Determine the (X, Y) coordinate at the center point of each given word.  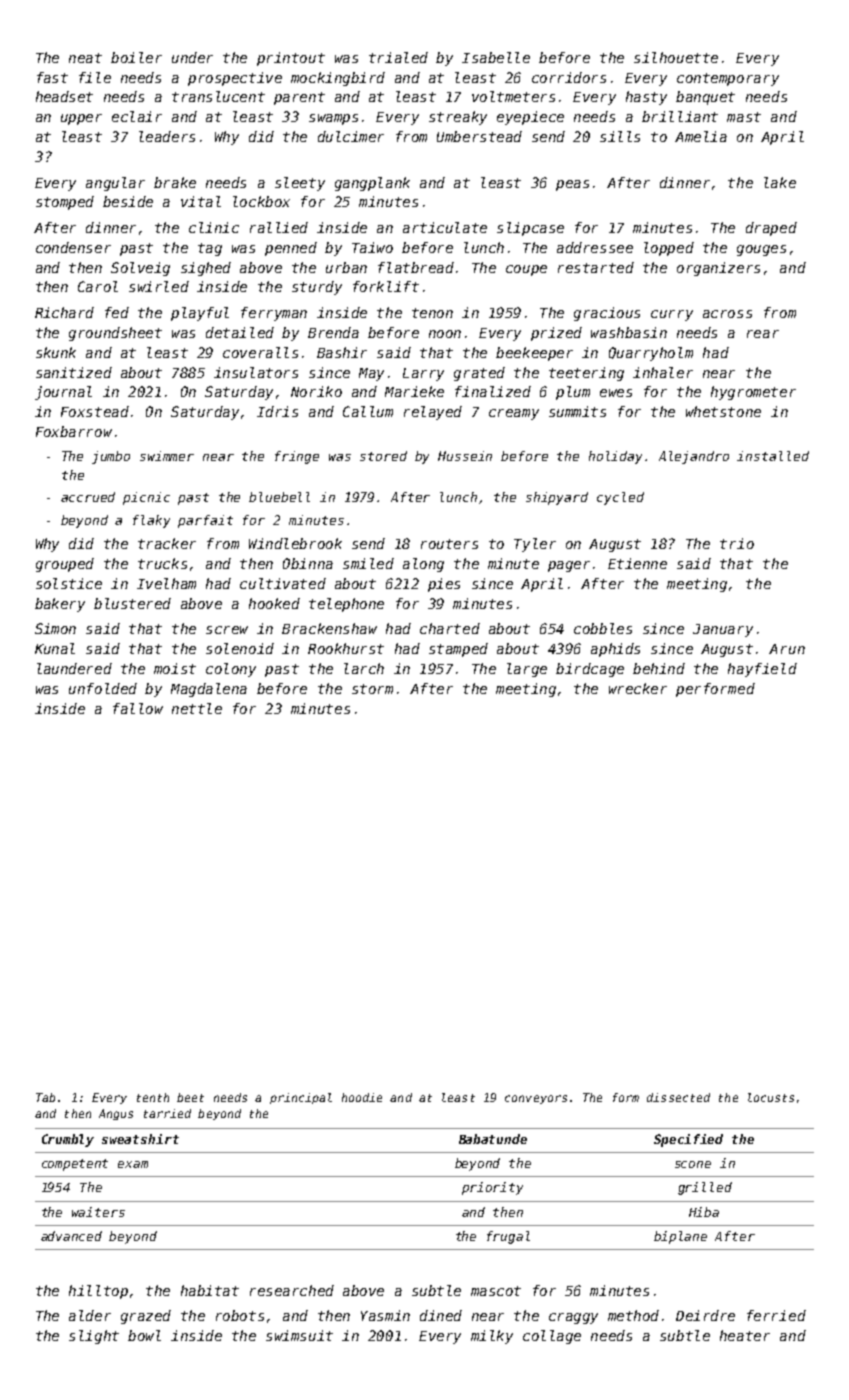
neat (85, 58)
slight (94, 1337)
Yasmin (385, 1315)
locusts (771, 1097)
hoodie (362, 1097)
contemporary (728, 79)
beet (190, 1097)
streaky (458, 118)
